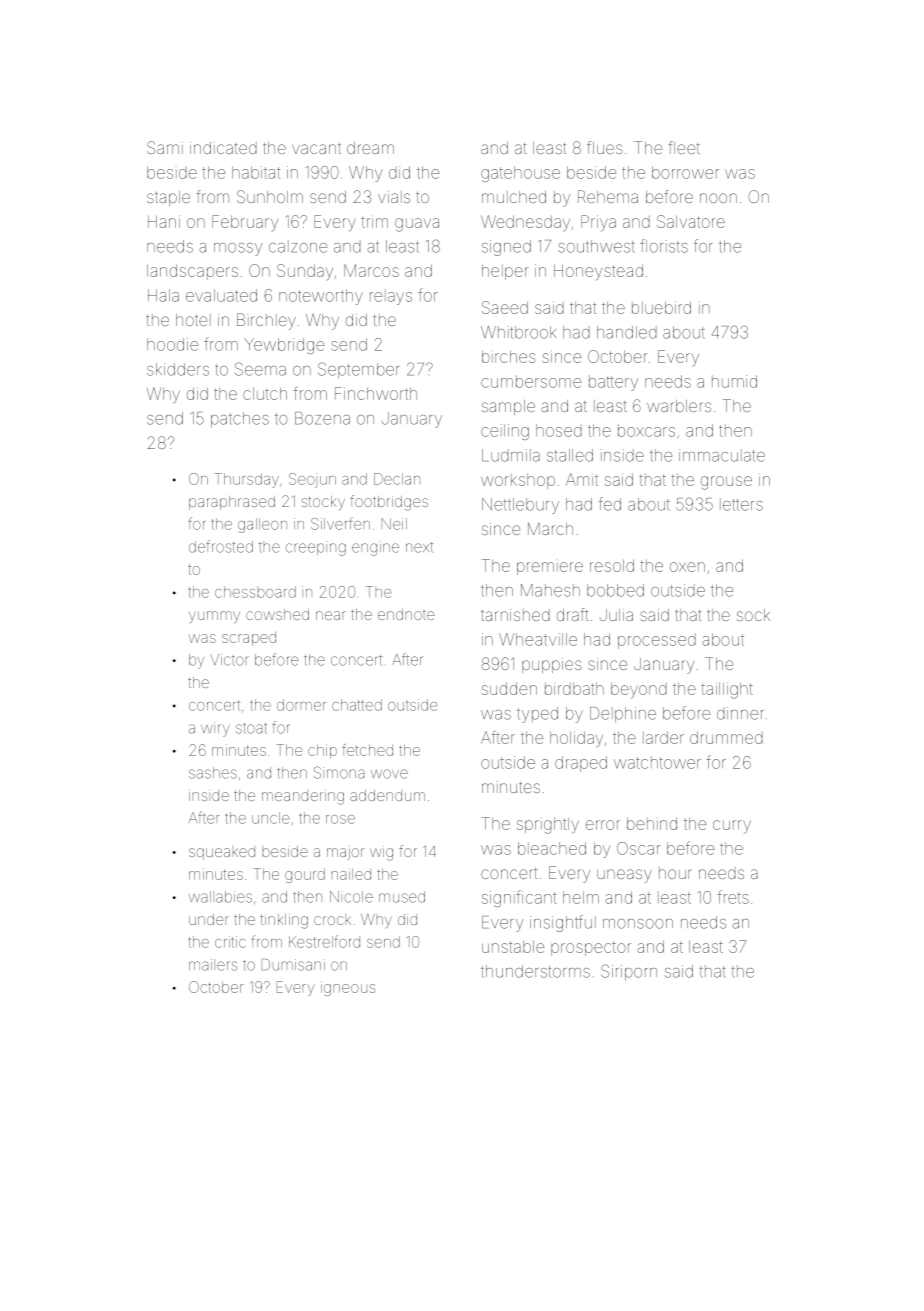 The image size is (924, 1311). Describe the element at coordinates (550, 529) in the screenshot. I see `March` at that location.
